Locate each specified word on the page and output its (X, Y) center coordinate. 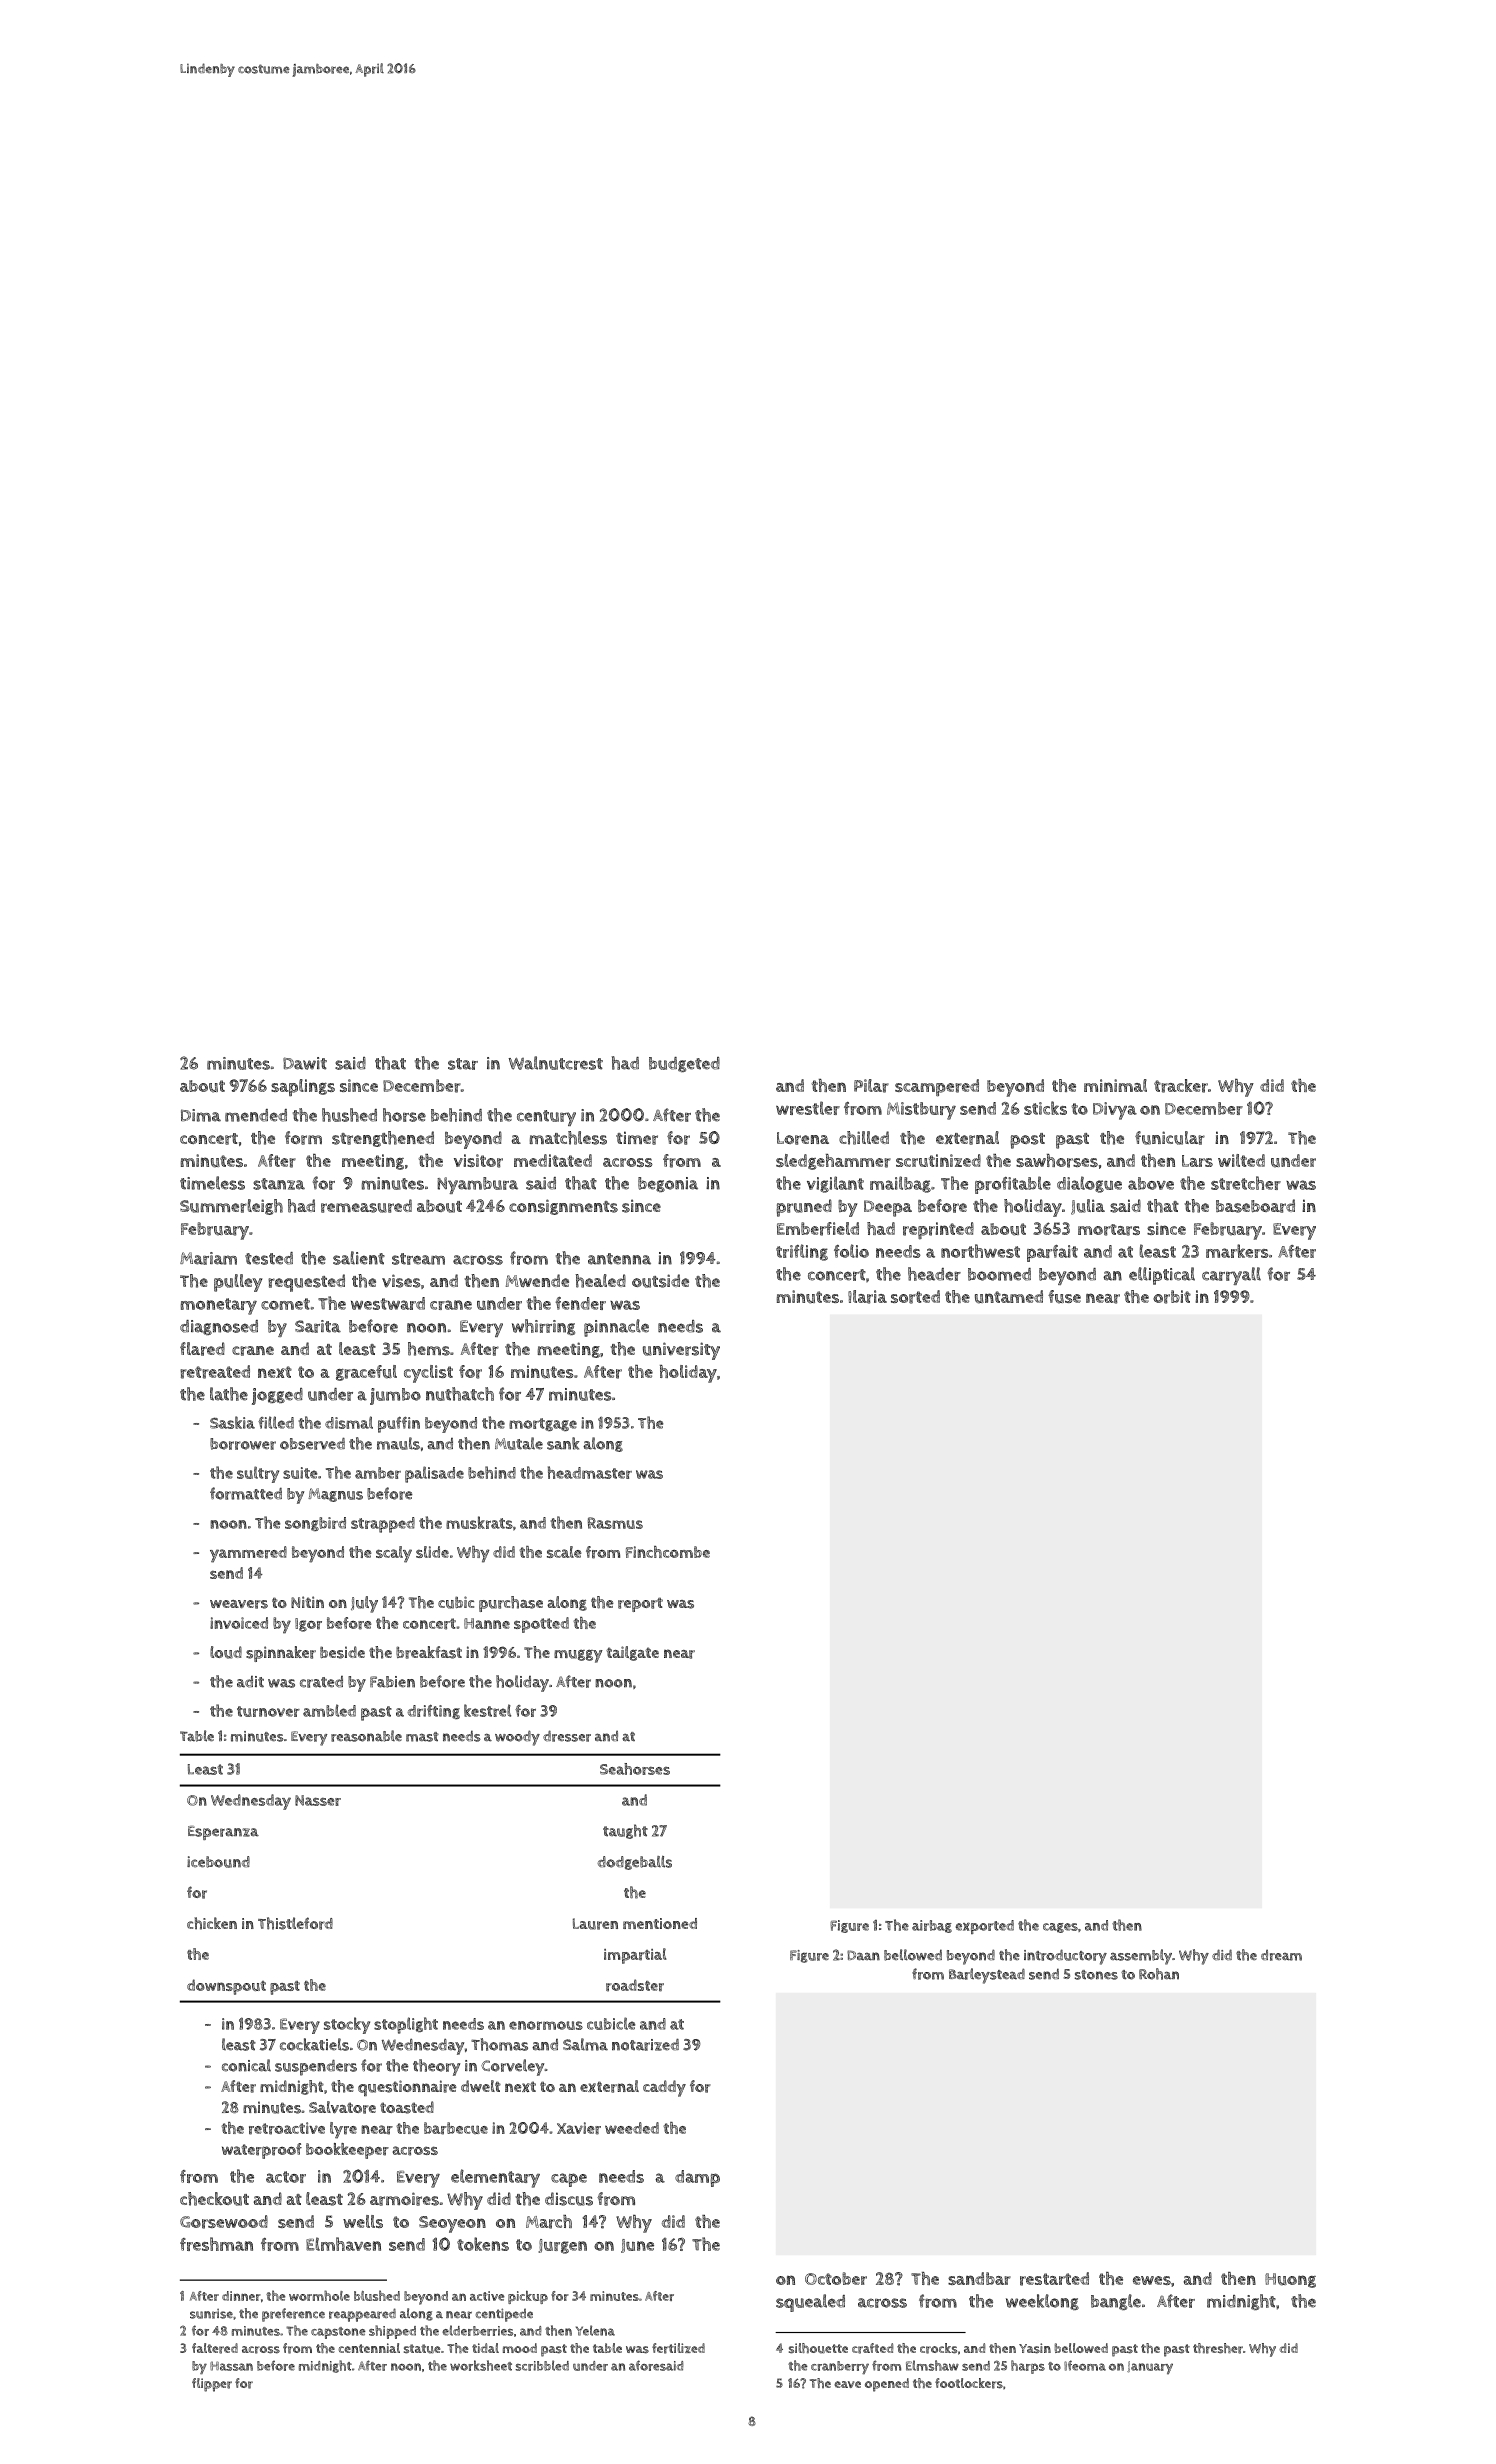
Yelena (595, 2330)
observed (312, 1444)
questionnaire (407, 2088)
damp (697, 2178)
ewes (1152, 2280)
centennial (369, 2348)
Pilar (871, 1086)
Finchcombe (668, 1552)
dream (1281, 1955)
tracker (1181, 1086)
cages (1060, 1928)
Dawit (305, 1063)
